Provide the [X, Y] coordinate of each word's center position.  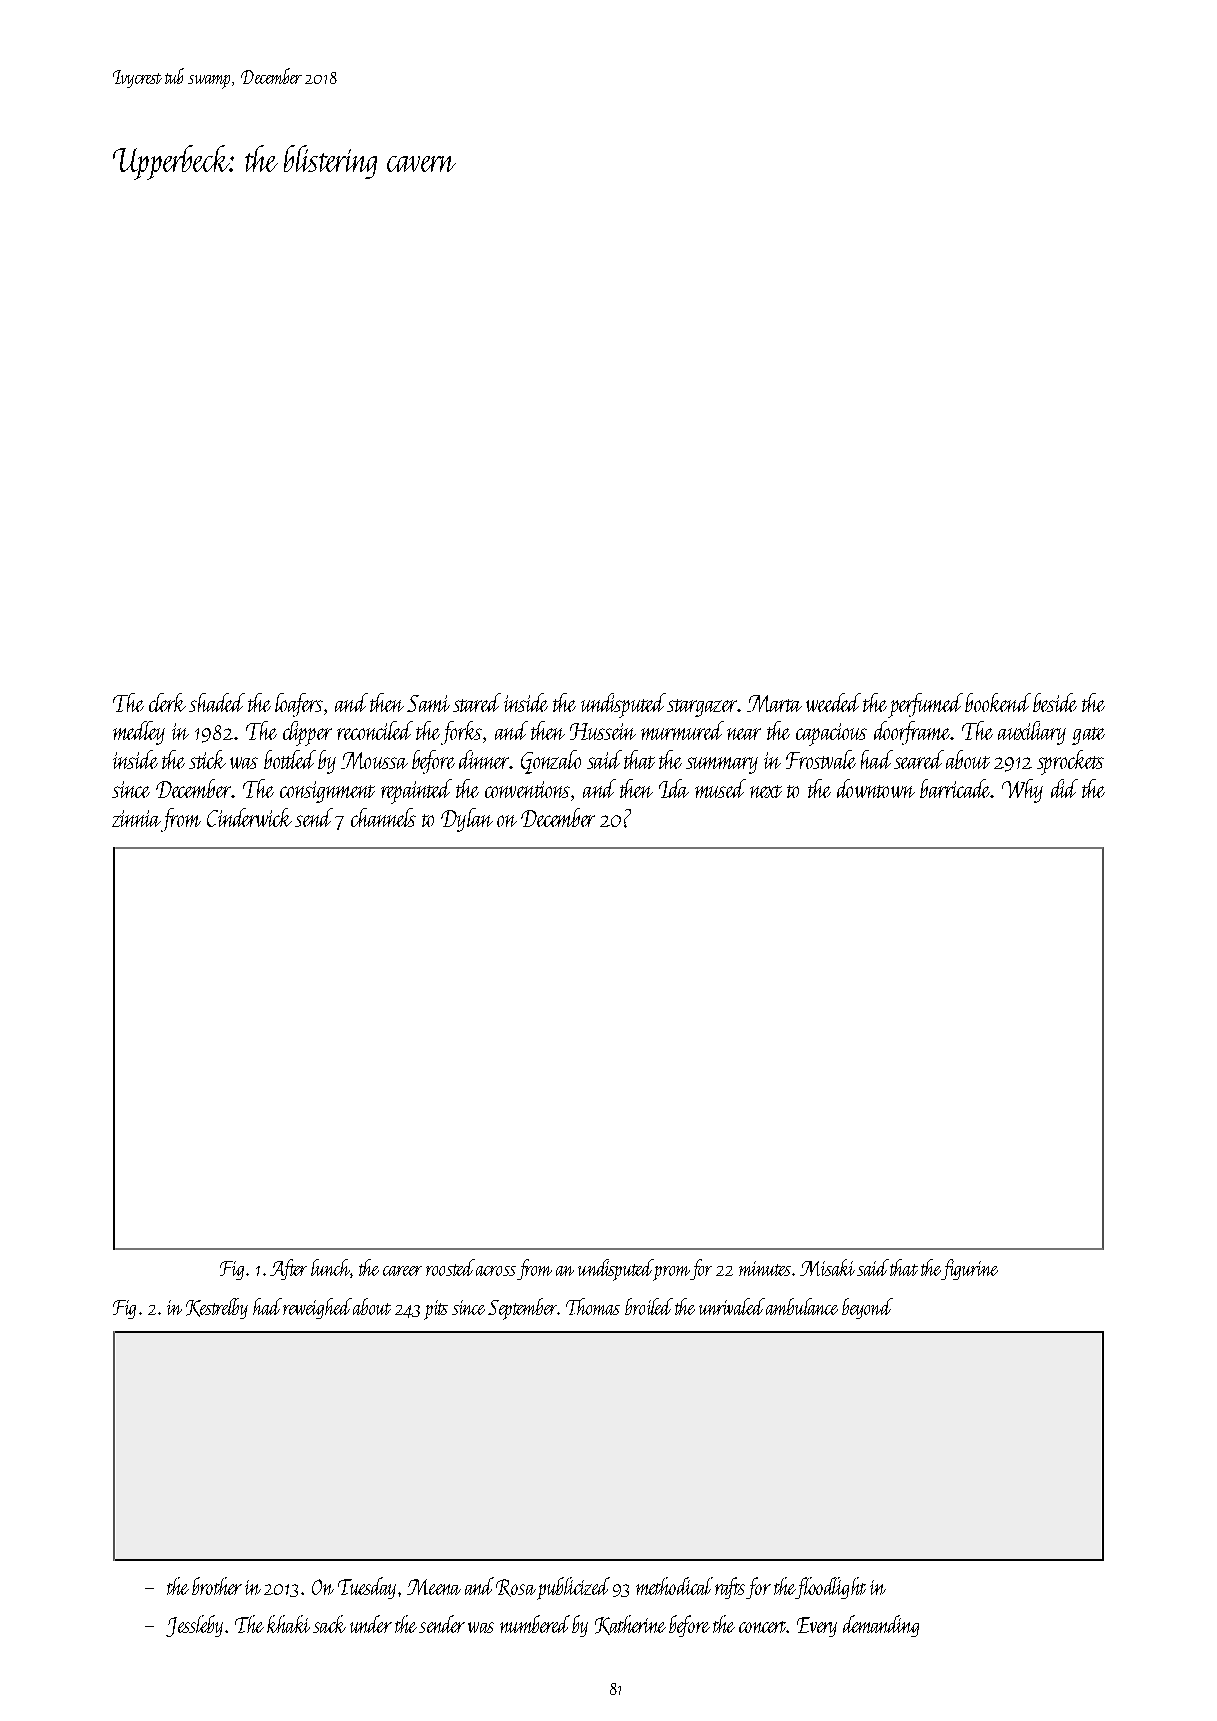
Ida [674, 788]
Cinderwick [249, 817]
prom [672, 1273]
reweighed [317, 1308]
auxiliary [1032, 733]
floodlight [831, 1588]
